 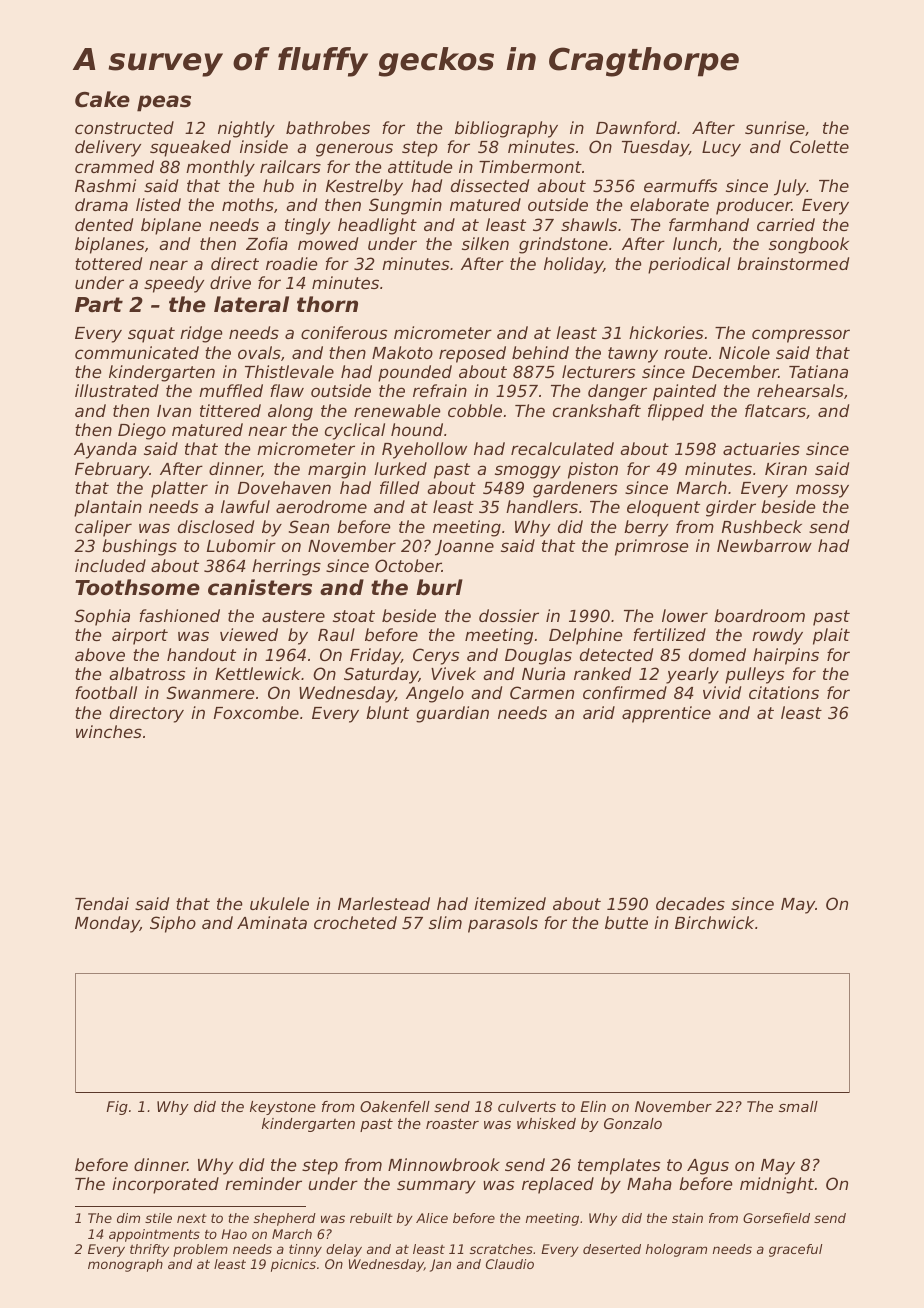 I want to click on plait, so click(x=831, y=636).
